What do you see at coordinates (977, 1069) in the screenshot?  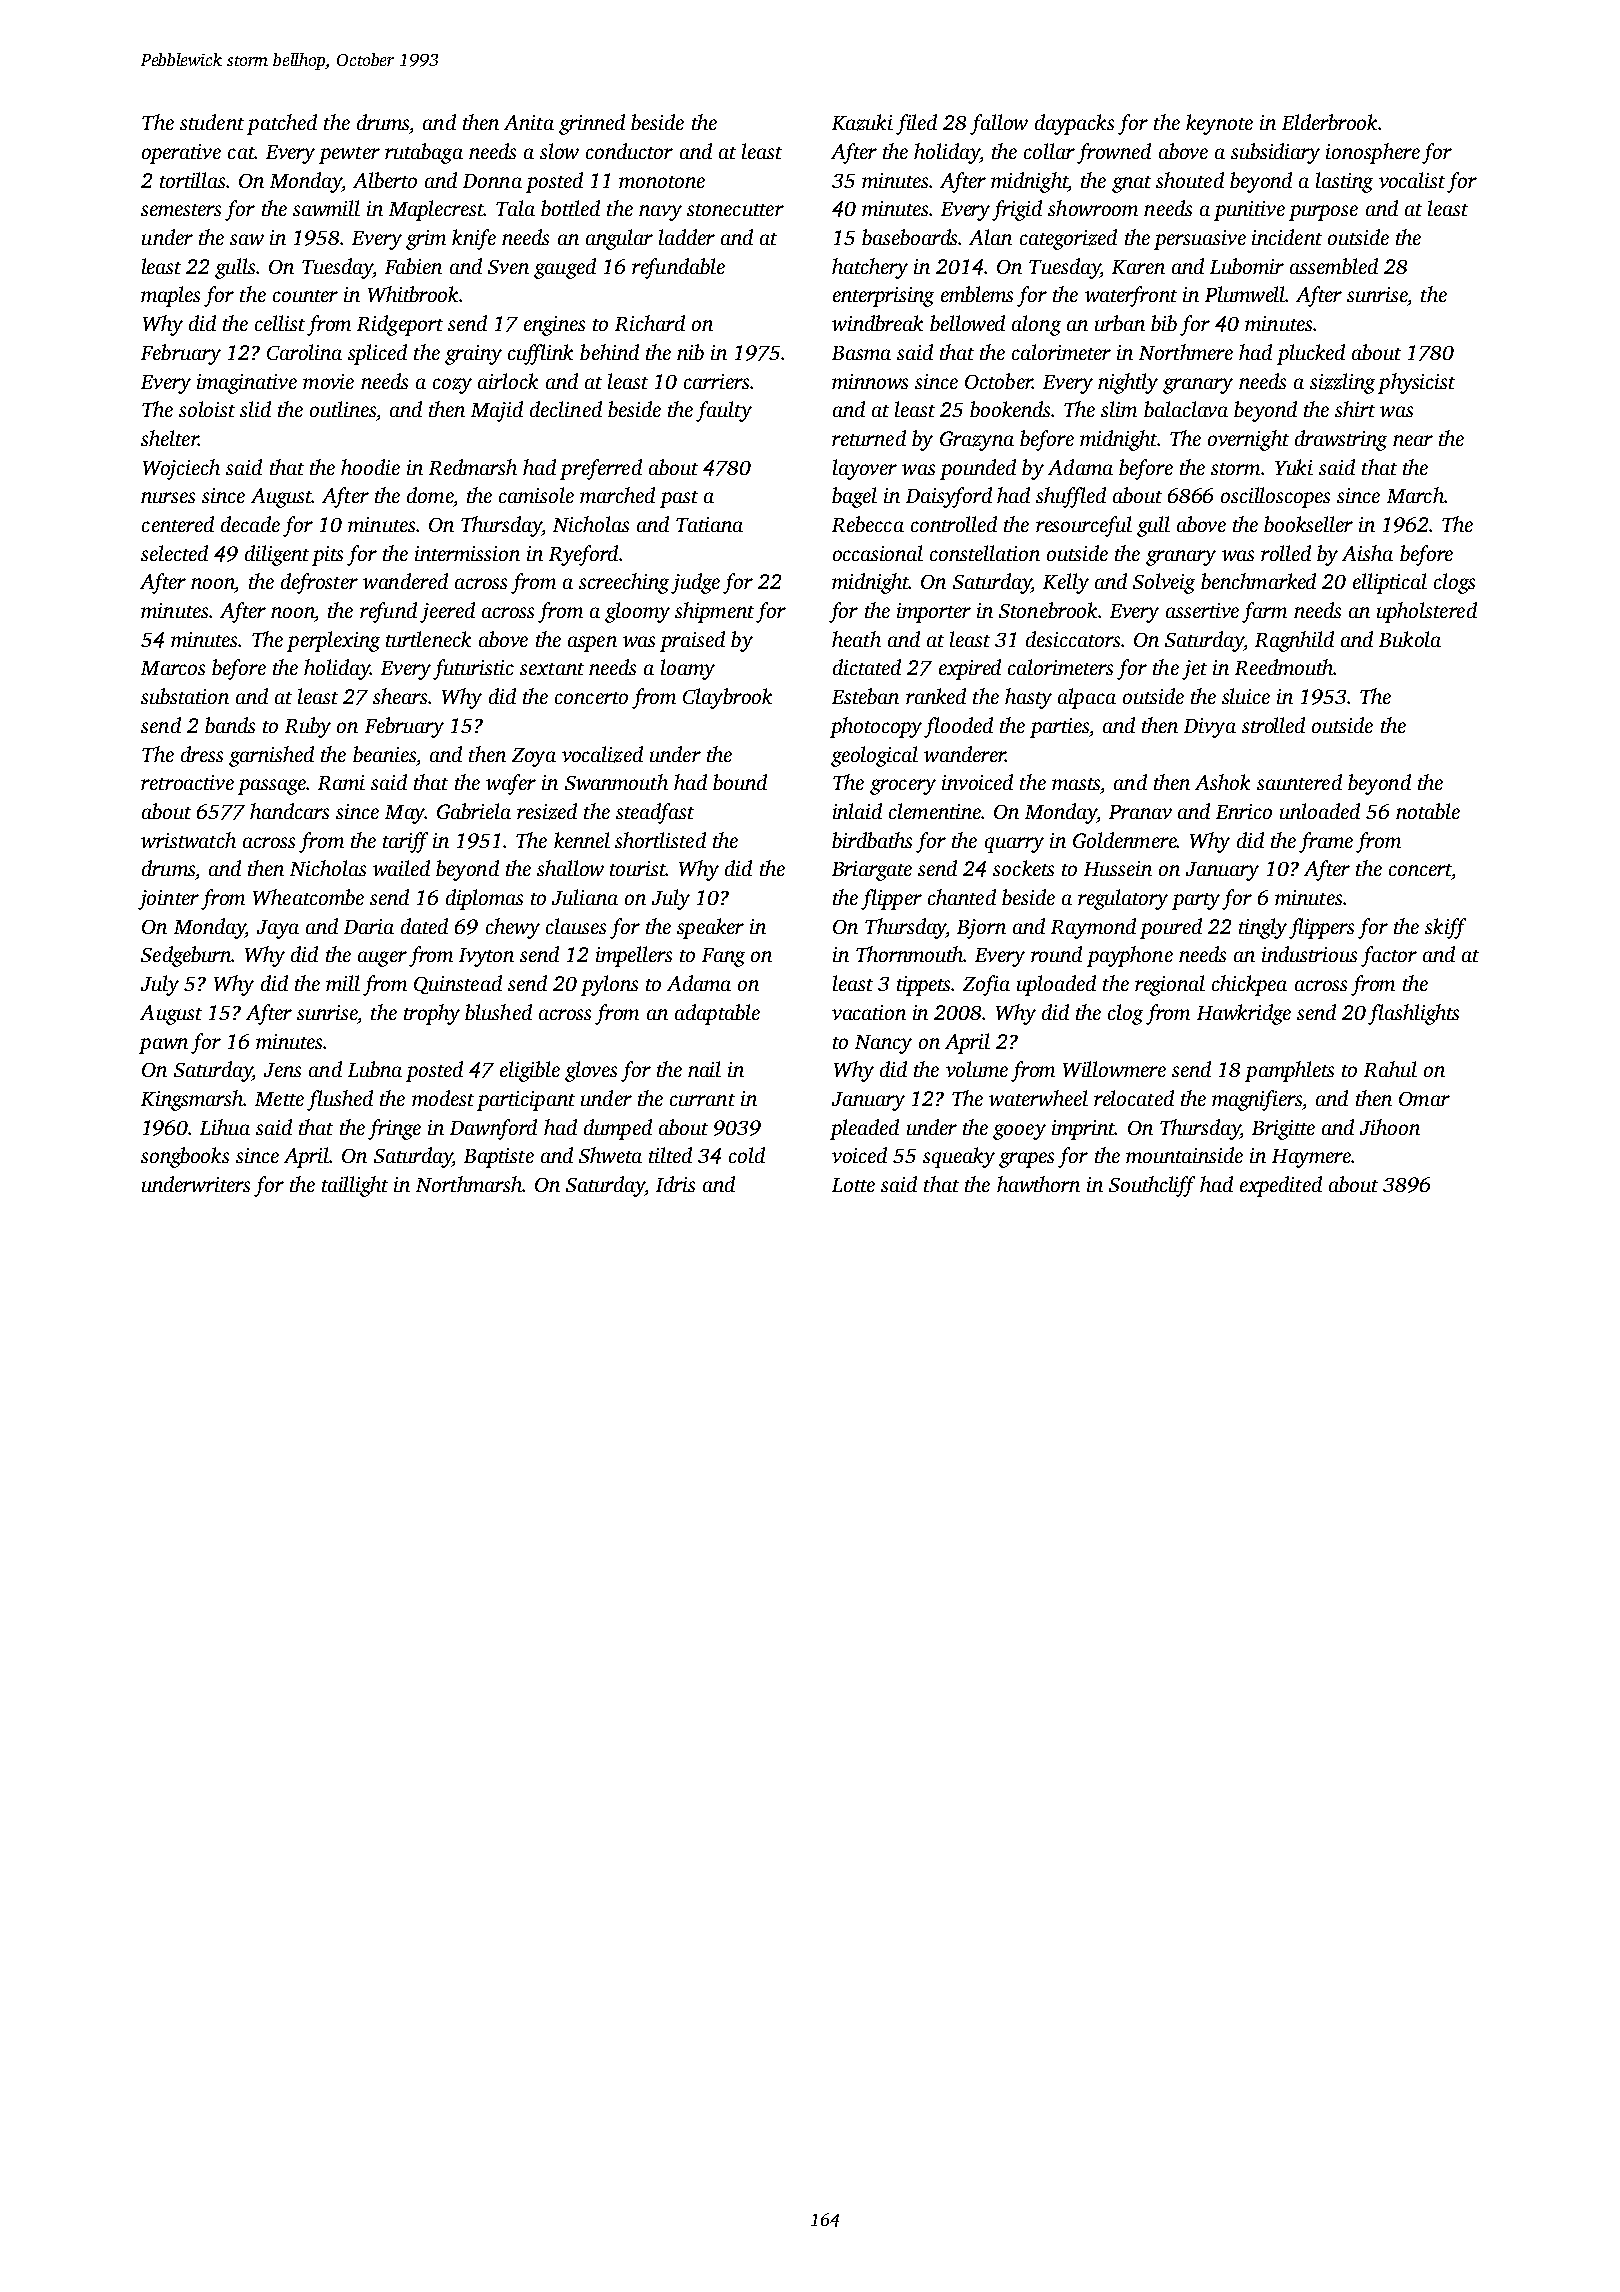 I see `volume` at bounding box center [977, 1069].
